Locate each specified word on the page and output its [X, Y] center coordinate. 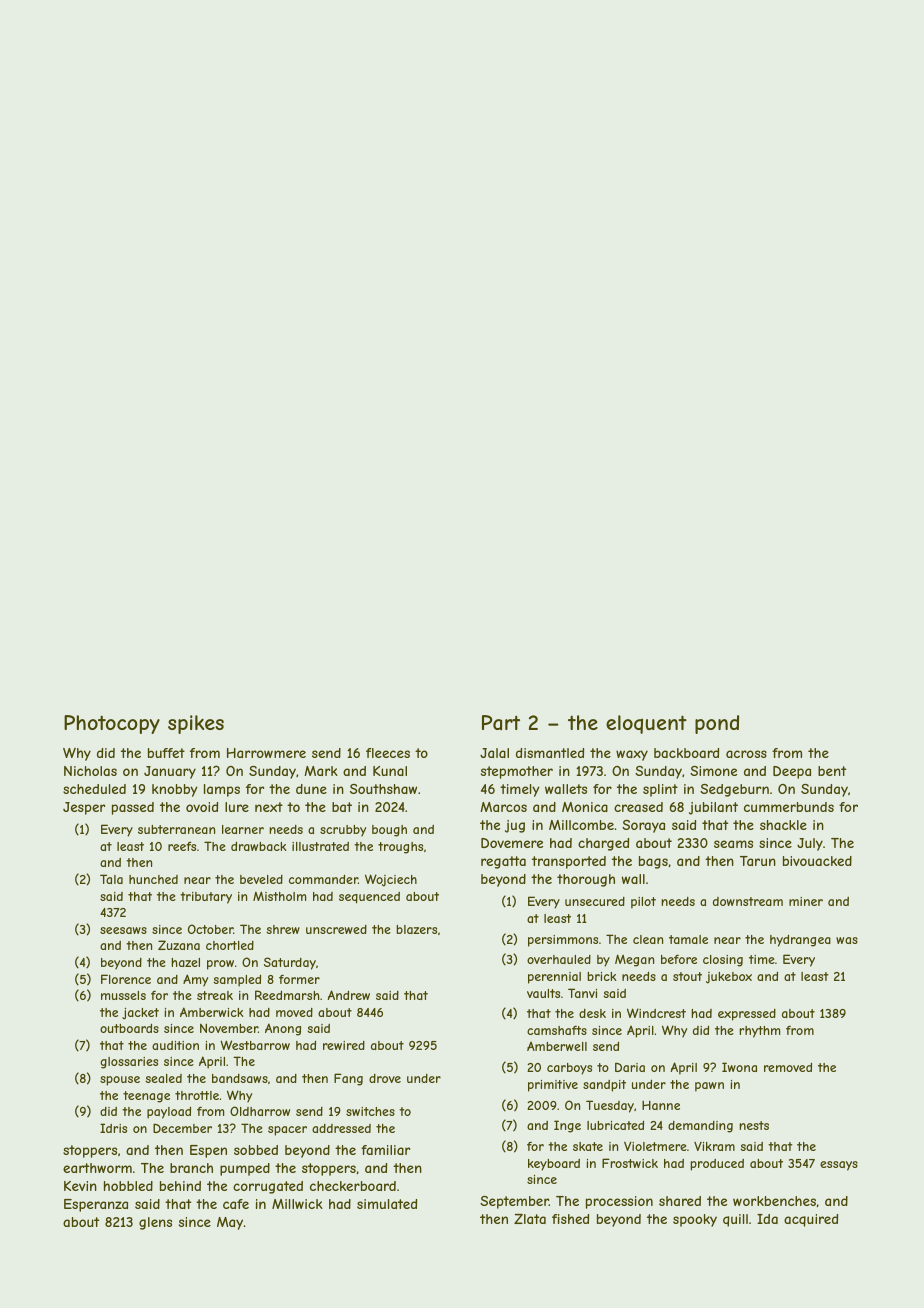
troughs [400, 848]
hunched [153, 879]
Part [501, 722]
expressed [747, 1015]
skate [588, 1146]
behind [180, 1186]
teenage [146, 1097]
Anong [283, 1029]
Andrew [348, 995]
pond [717, 724]
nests [754, 1125]
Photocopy [112, 724]
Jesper [84, 808]
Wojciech [391, 880]
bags [653, 862]
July [810, 844]
